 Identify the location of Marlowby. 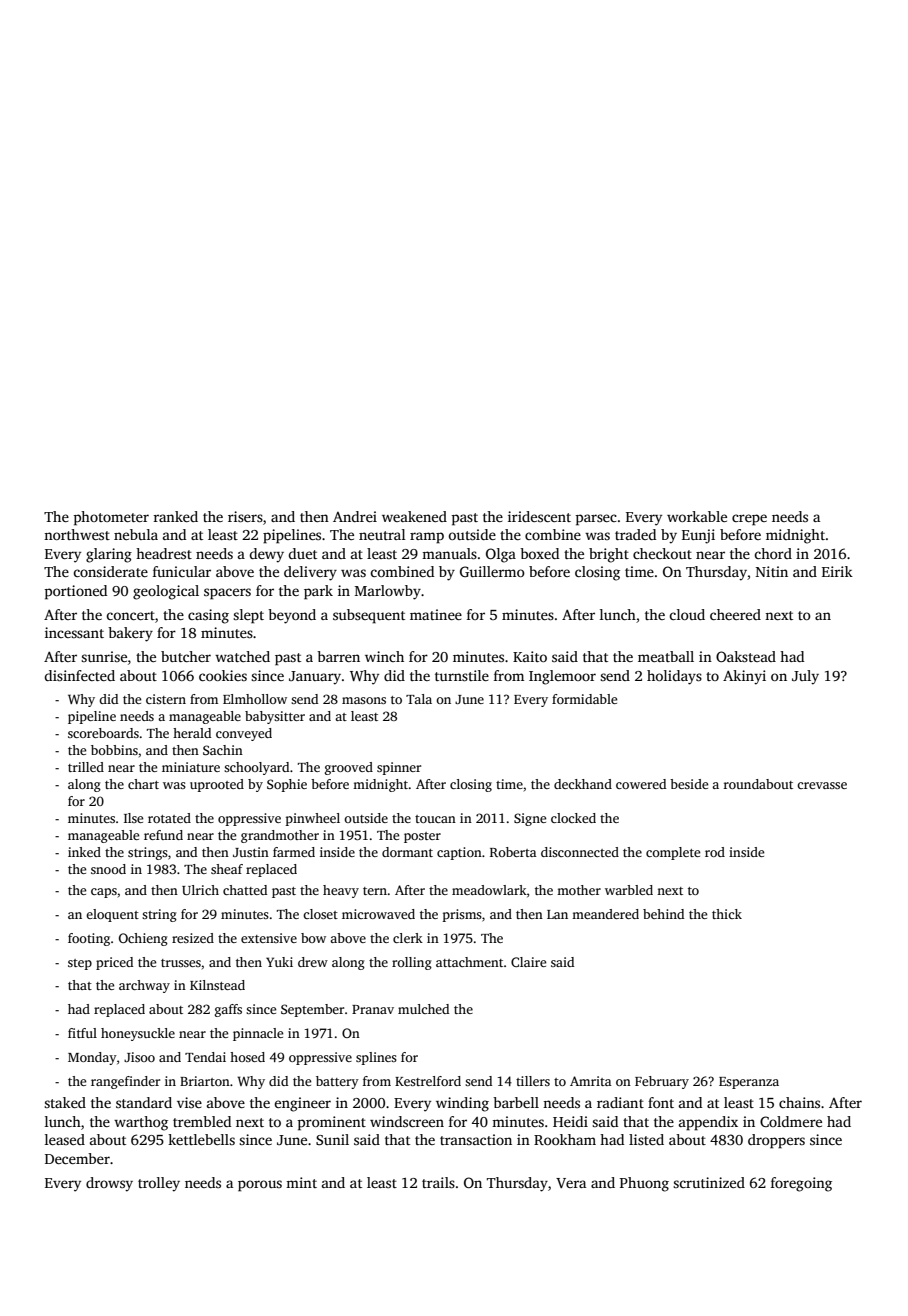
(388, 592).
